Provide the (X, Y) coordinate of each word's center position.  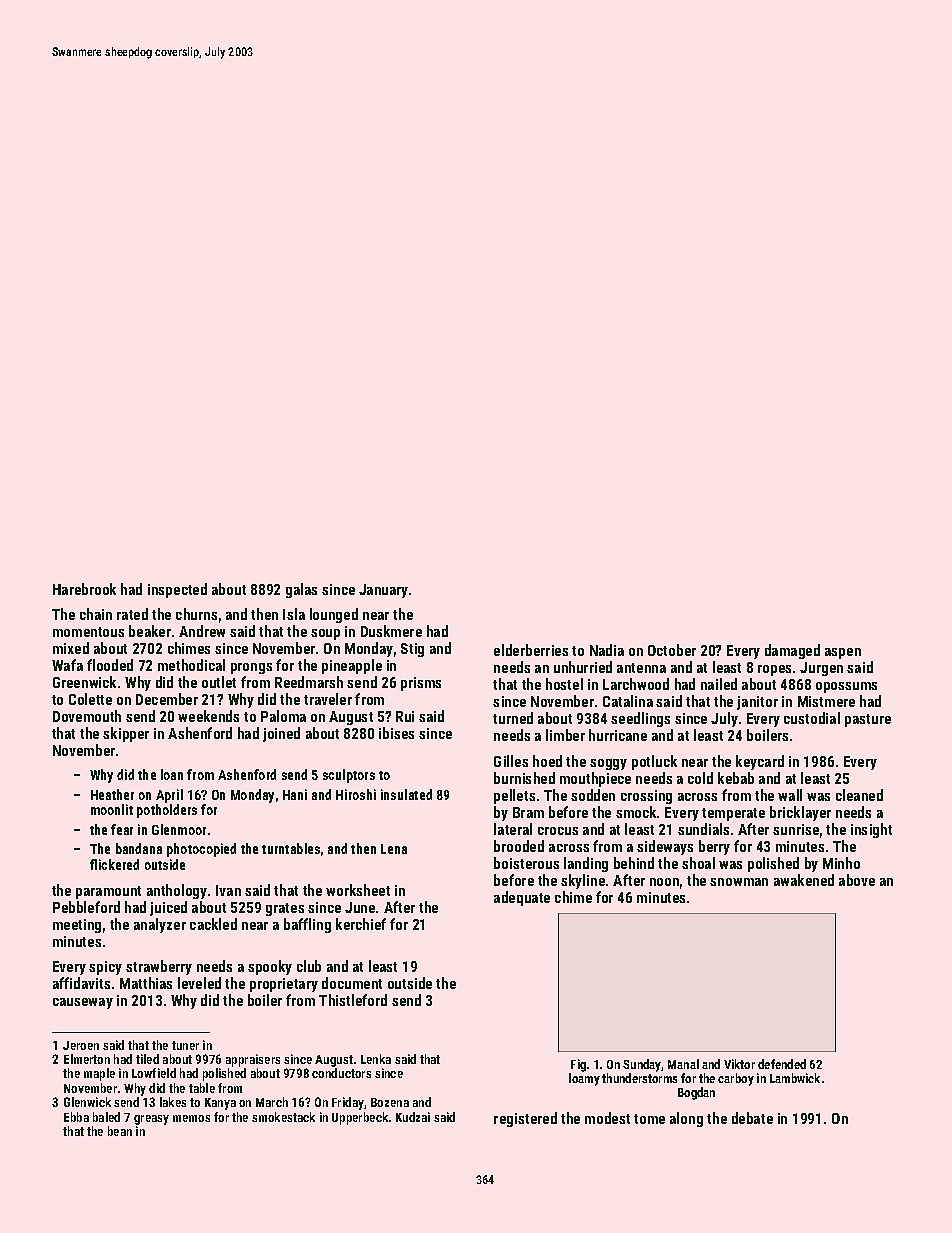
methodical (191, 665)
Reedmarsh (309, 682)
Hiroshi (356, 794)
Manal (683, 1064)
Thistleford (353, 1000)
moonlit (112, 809)
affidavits (81, 983)
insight (871, 830)
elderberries (531, 650)
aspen (843, 653)
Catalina (628, 701)
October (672, 650)
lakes (173, 1102)
